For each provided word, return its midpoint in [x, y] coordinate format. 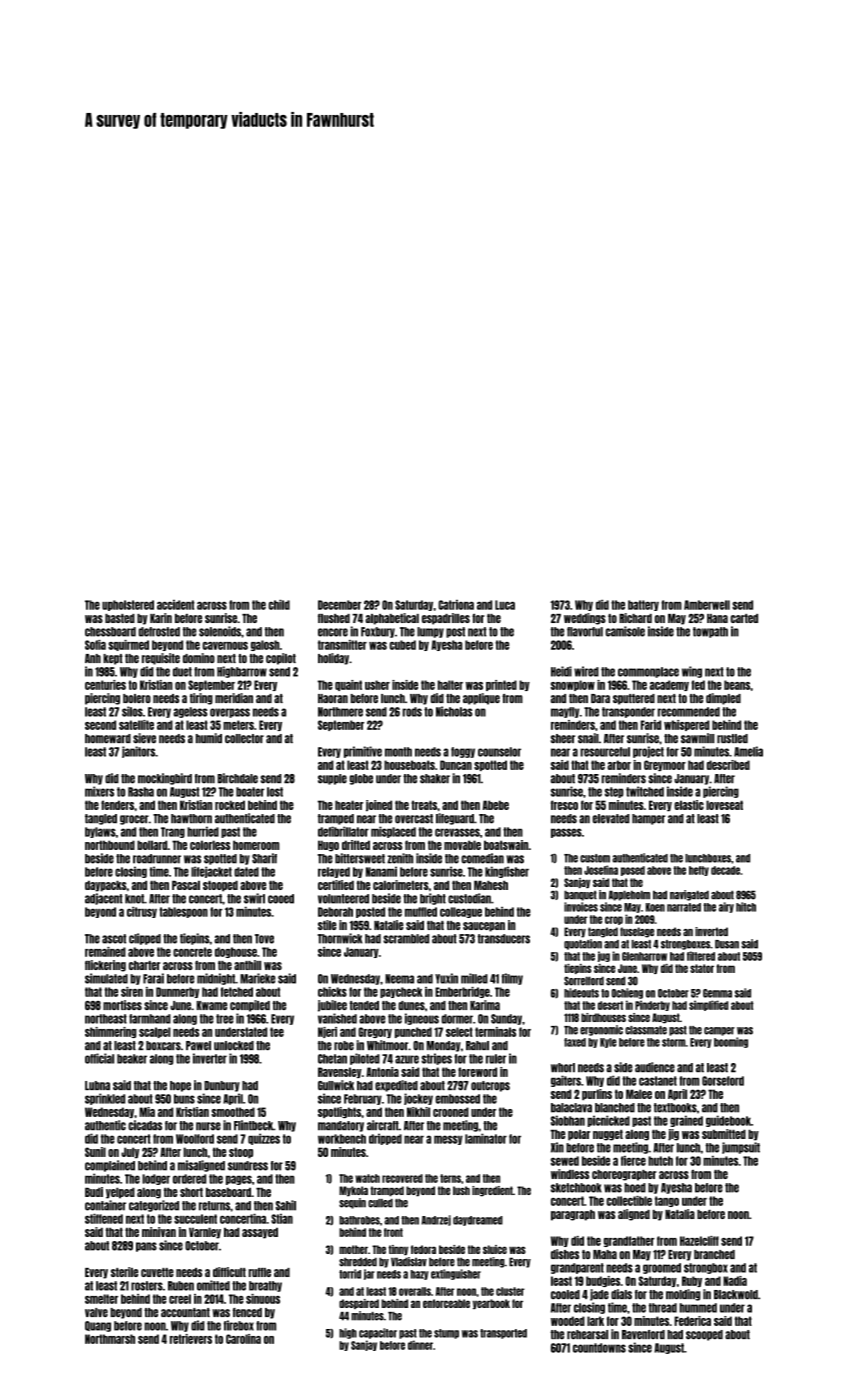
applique [481, 699]
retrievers [191, 1339]
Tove [264, 939]
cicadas [145, 1125]
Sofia [95, 645]
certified [336, 885]
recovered [402, 1178]
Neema [399, 979]
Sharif [264, 858]
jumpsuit [741, 1148]
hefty [699, 871]
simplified [708, 1005]
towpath [710, 632]
